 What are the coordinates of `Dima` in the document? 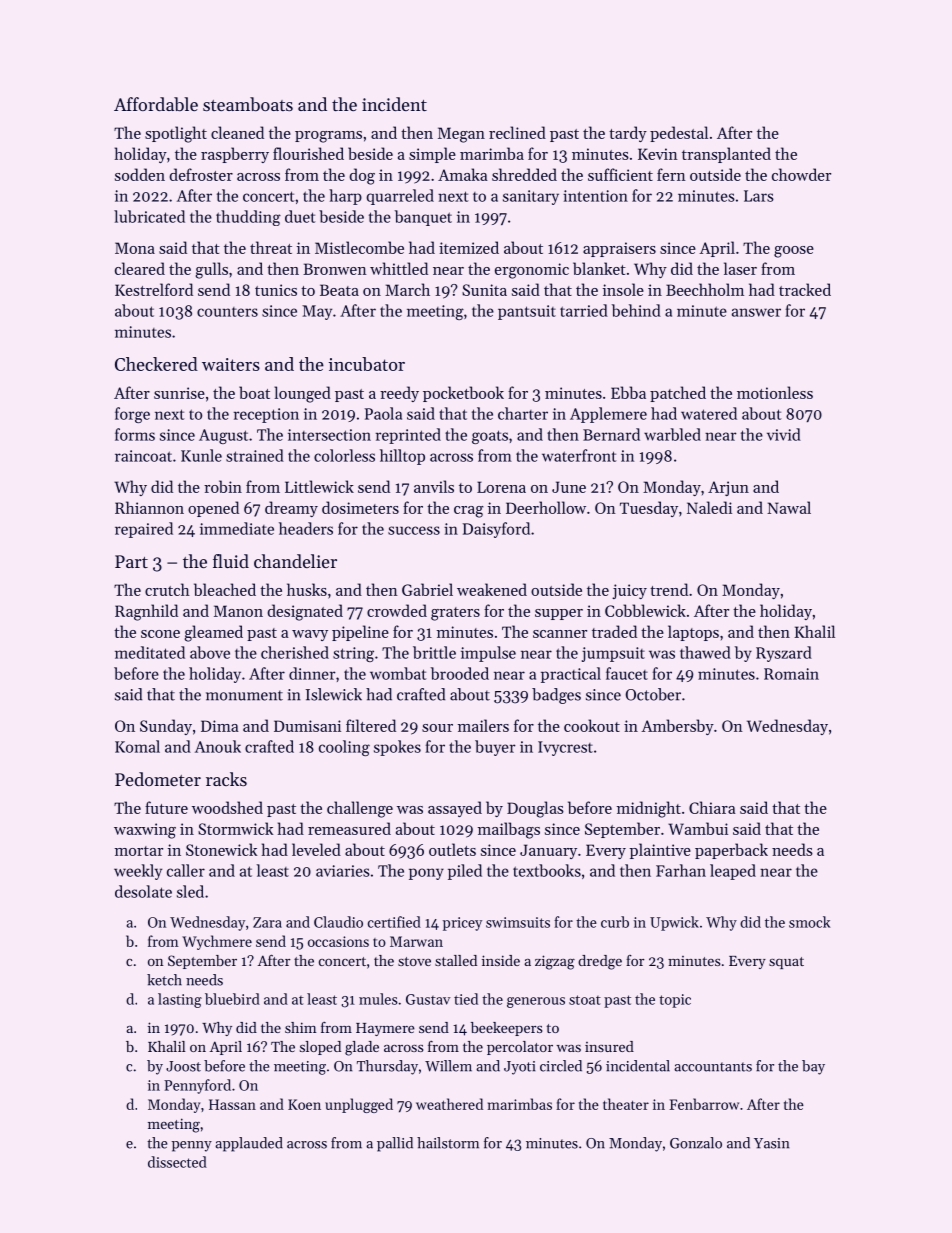 It's located at (220, 726).
